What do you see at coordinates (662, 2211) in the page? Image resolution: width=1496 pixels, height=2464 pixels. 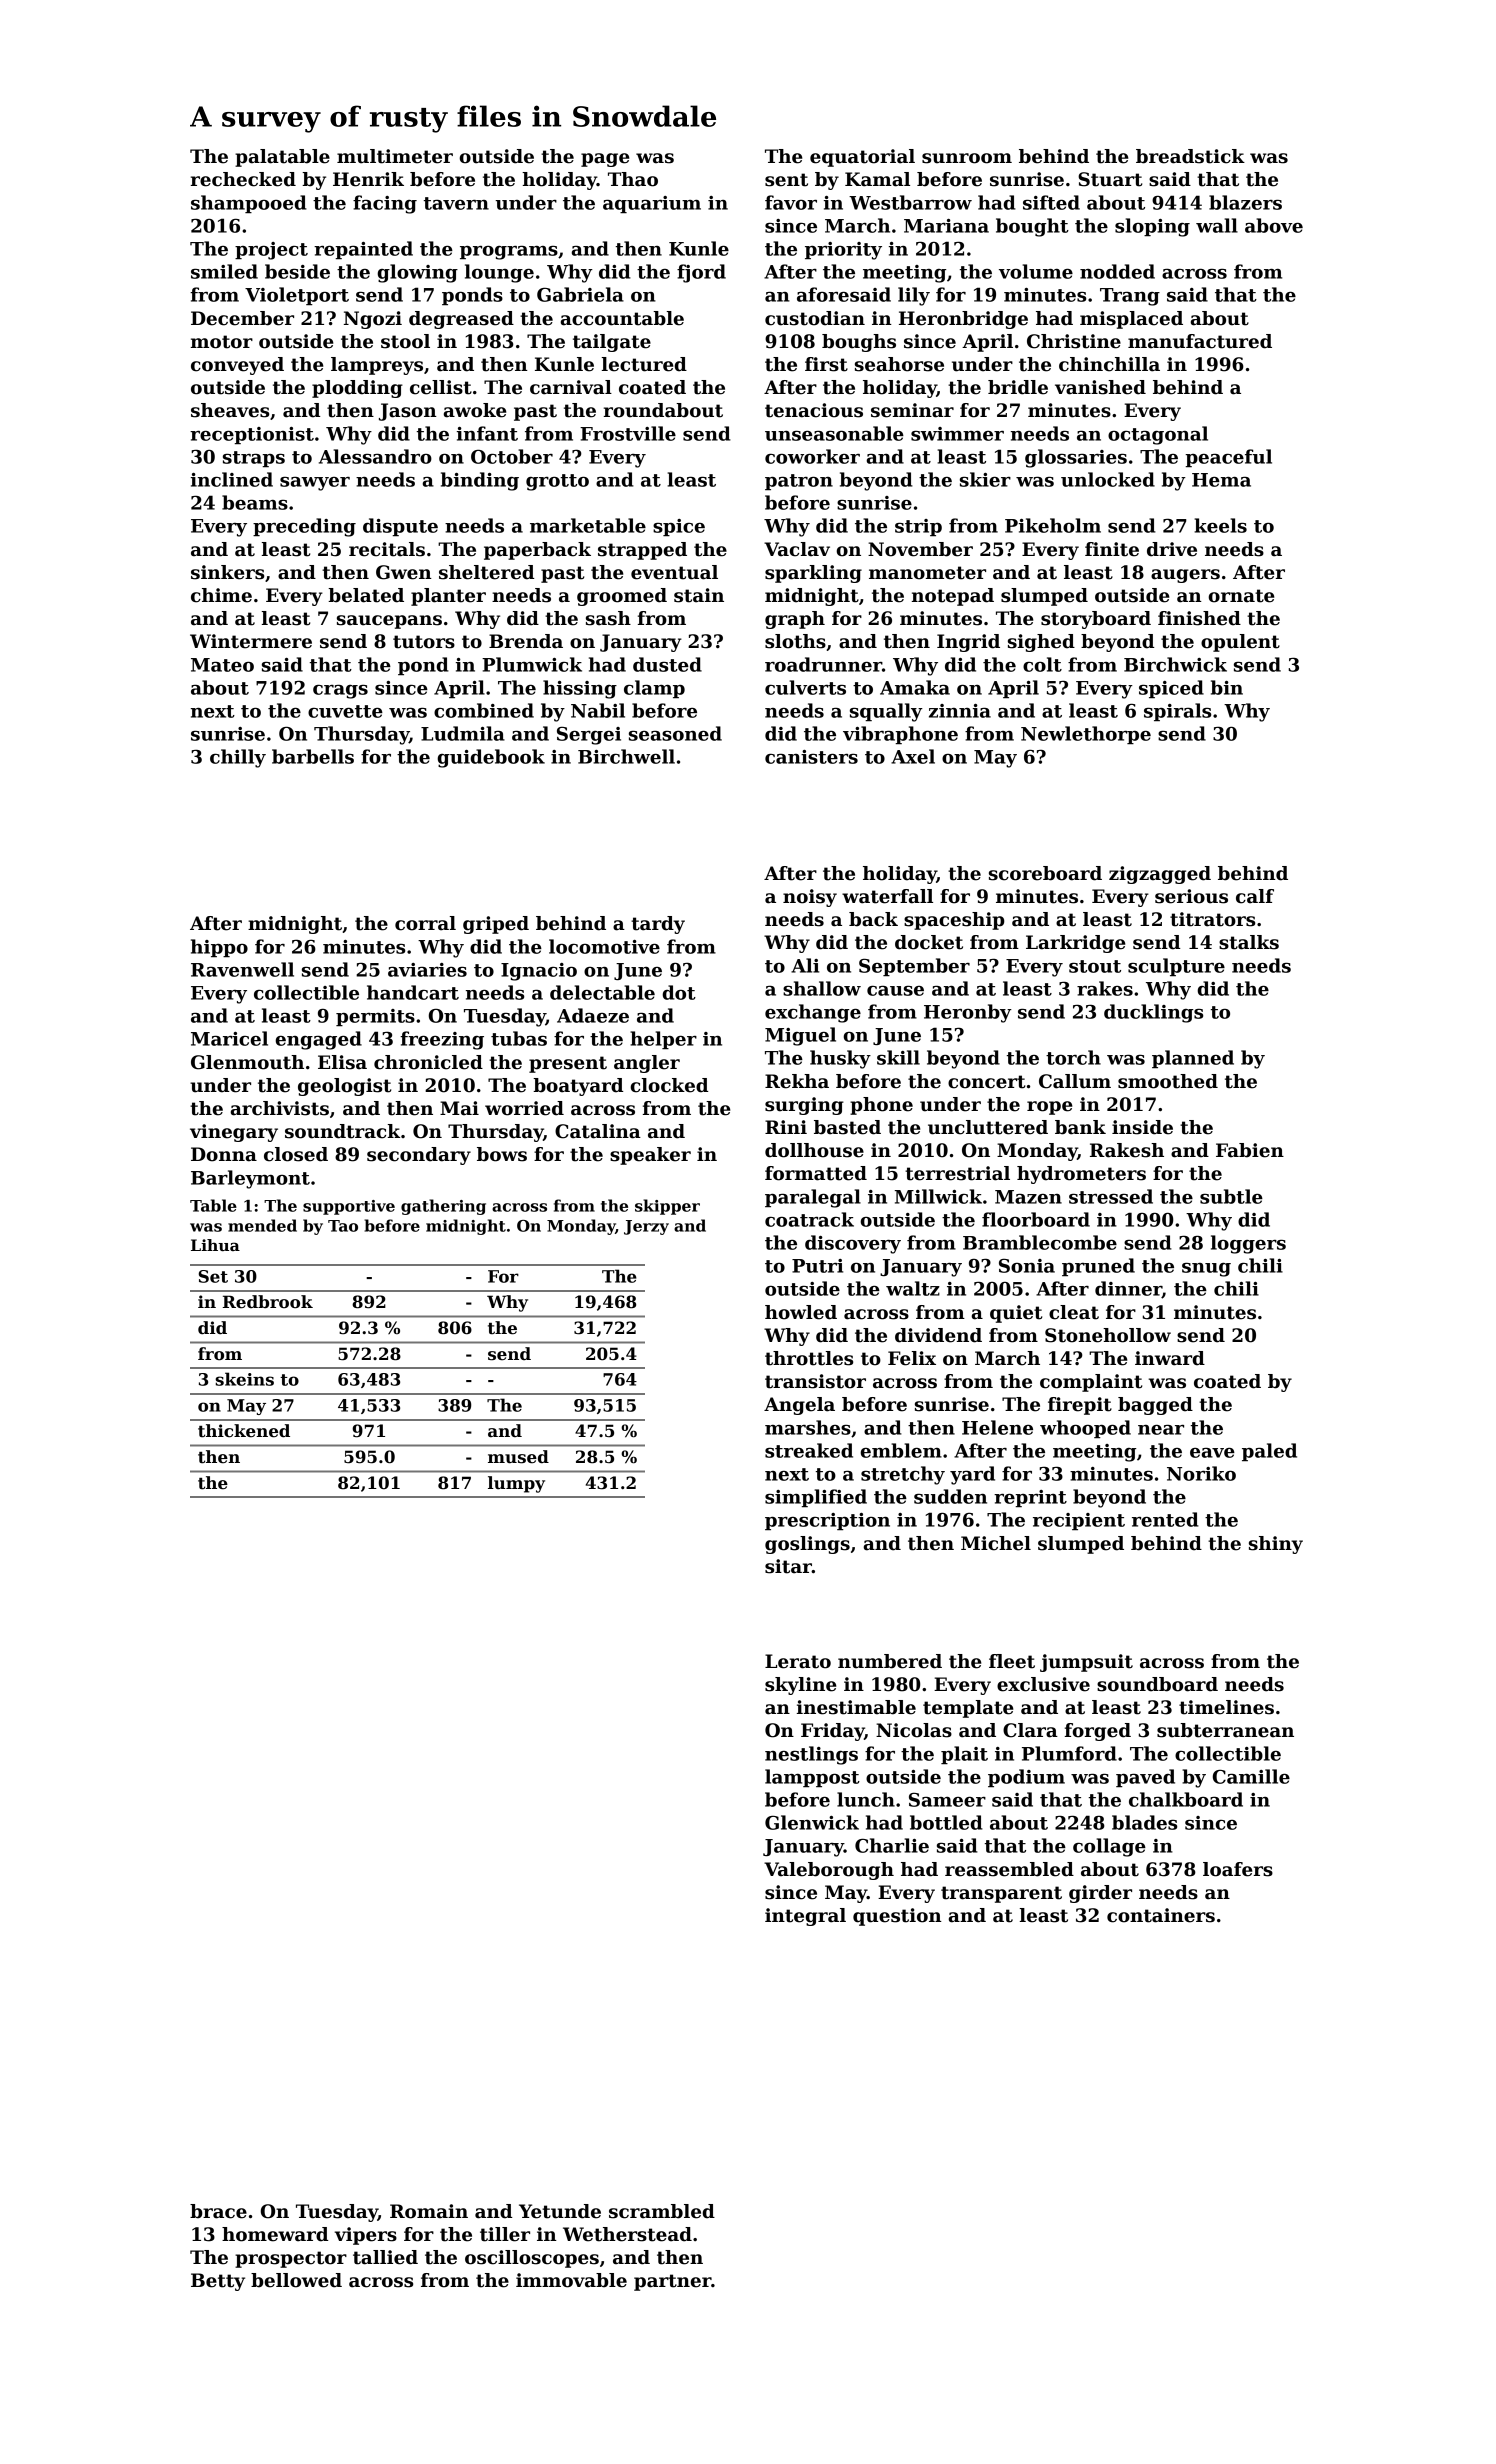 I see `scrambled` at bounding box center [662, 2211].
